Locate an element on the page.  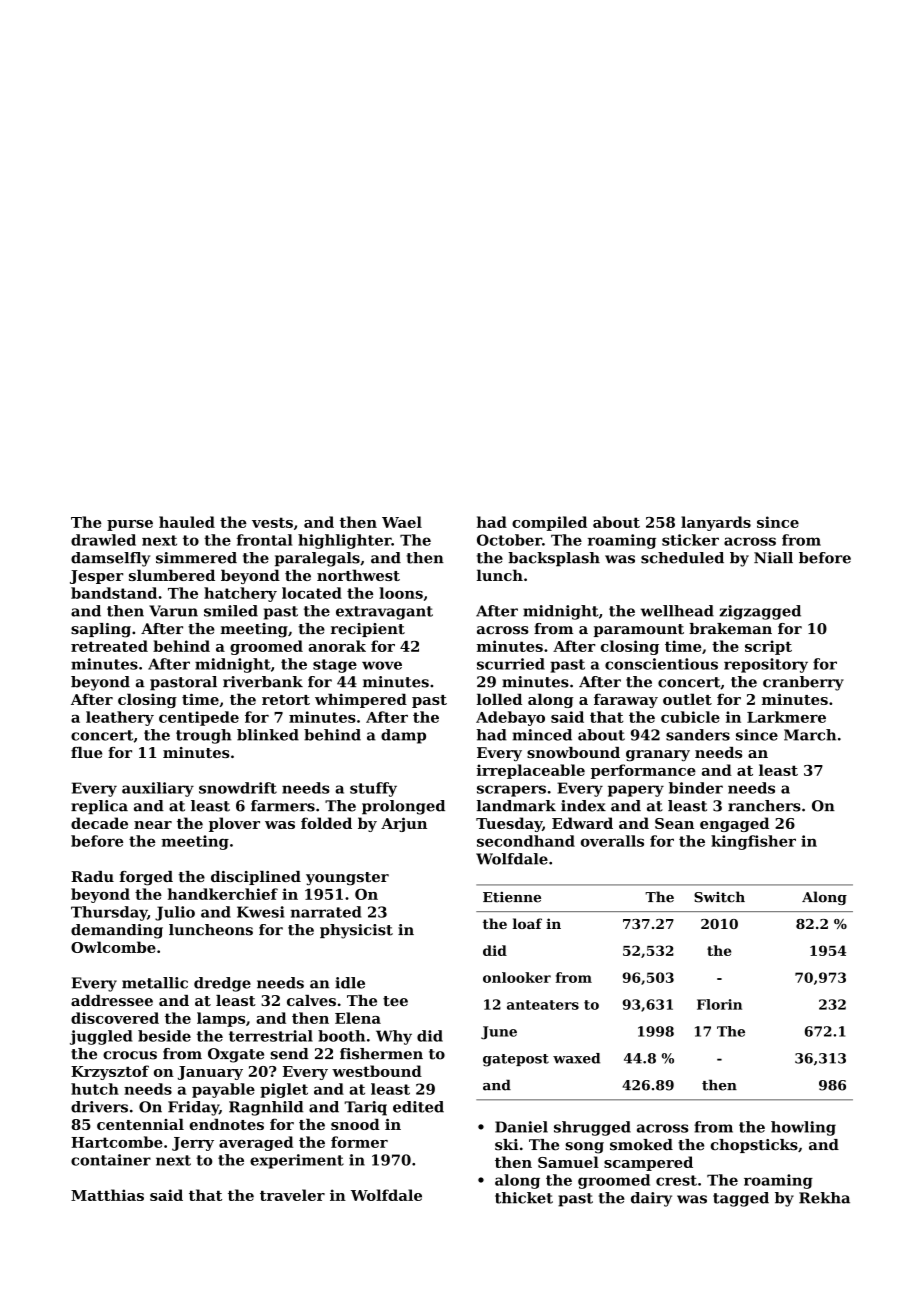
scheduled is located at coordinates (682, 558).
